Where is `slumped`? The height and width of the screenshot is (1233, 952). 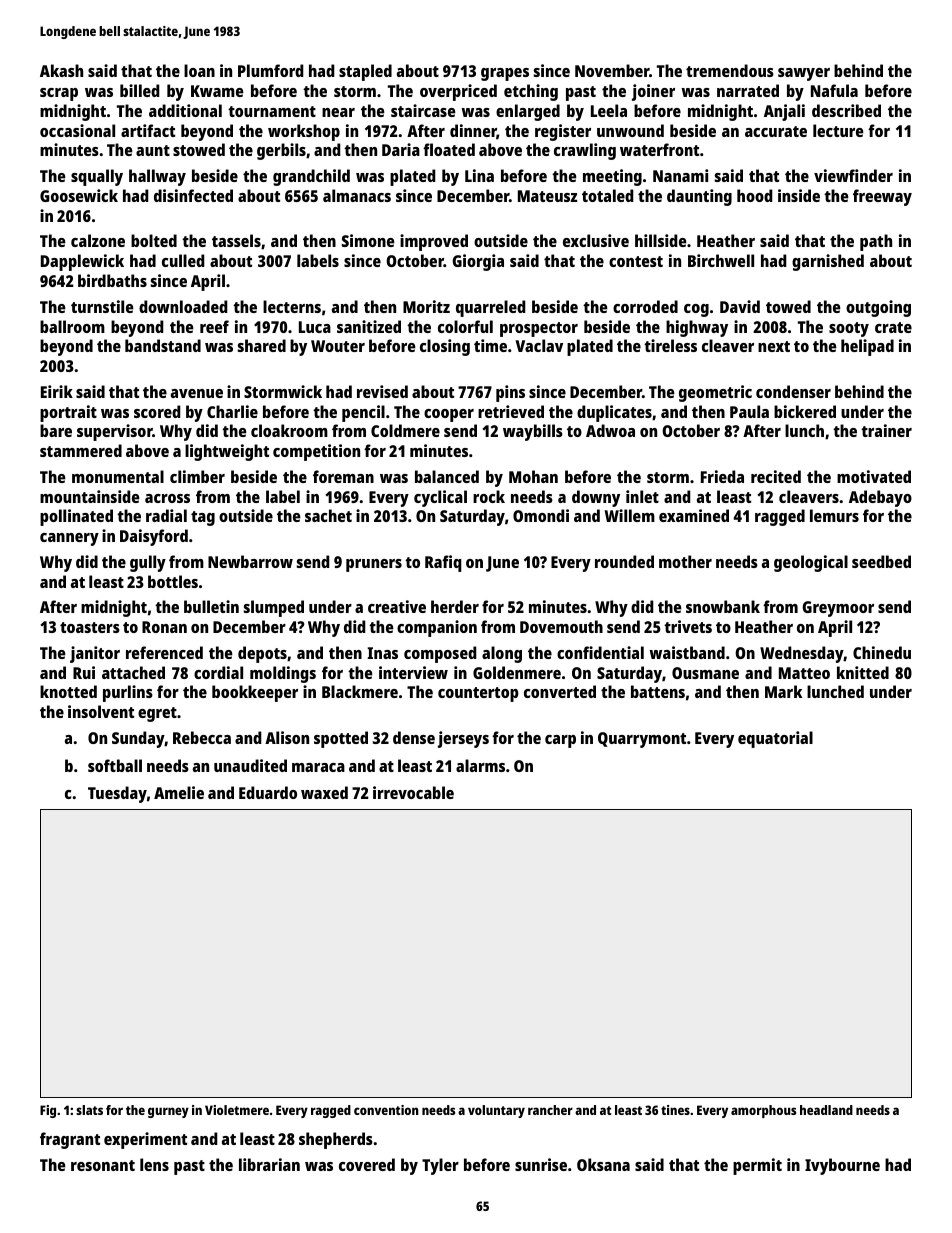 slumped is located at coordinates (274, 608).
